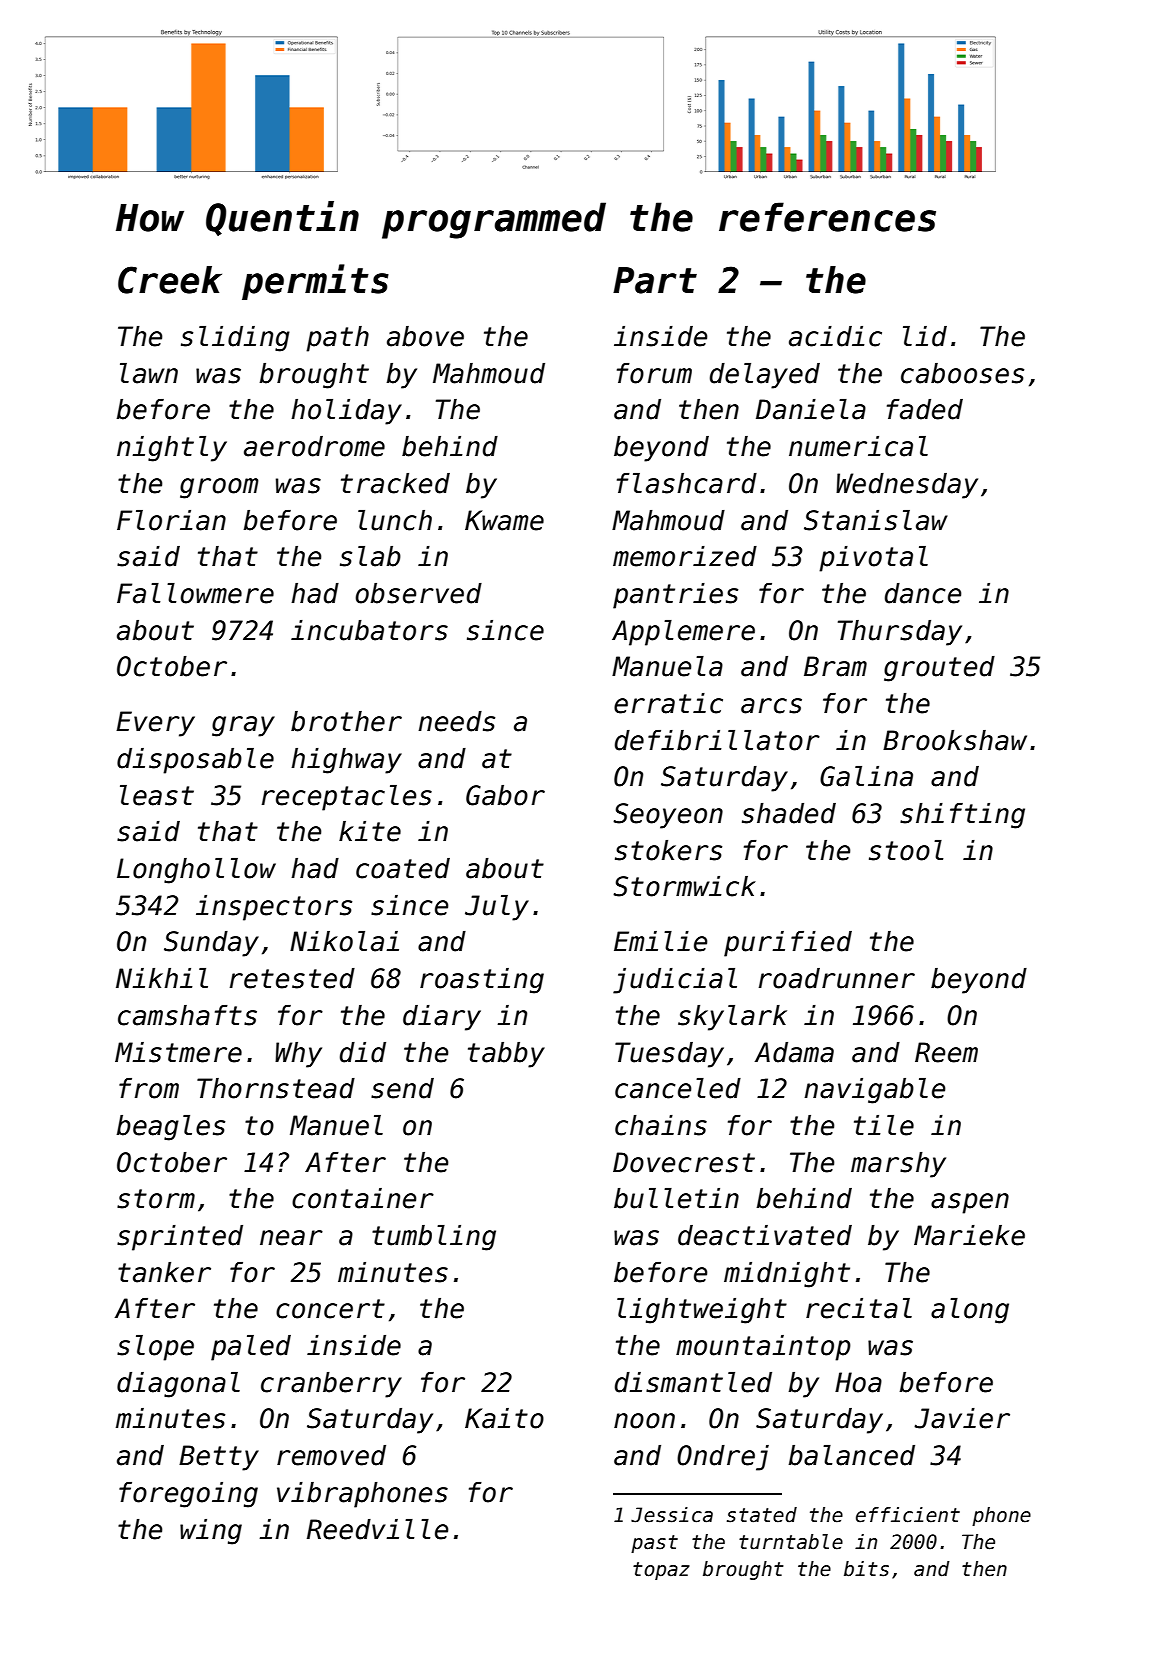  What do you see at coordinates (172, 449) in the screenshot?
I see `nightly` at bounding box center [172, 449].
